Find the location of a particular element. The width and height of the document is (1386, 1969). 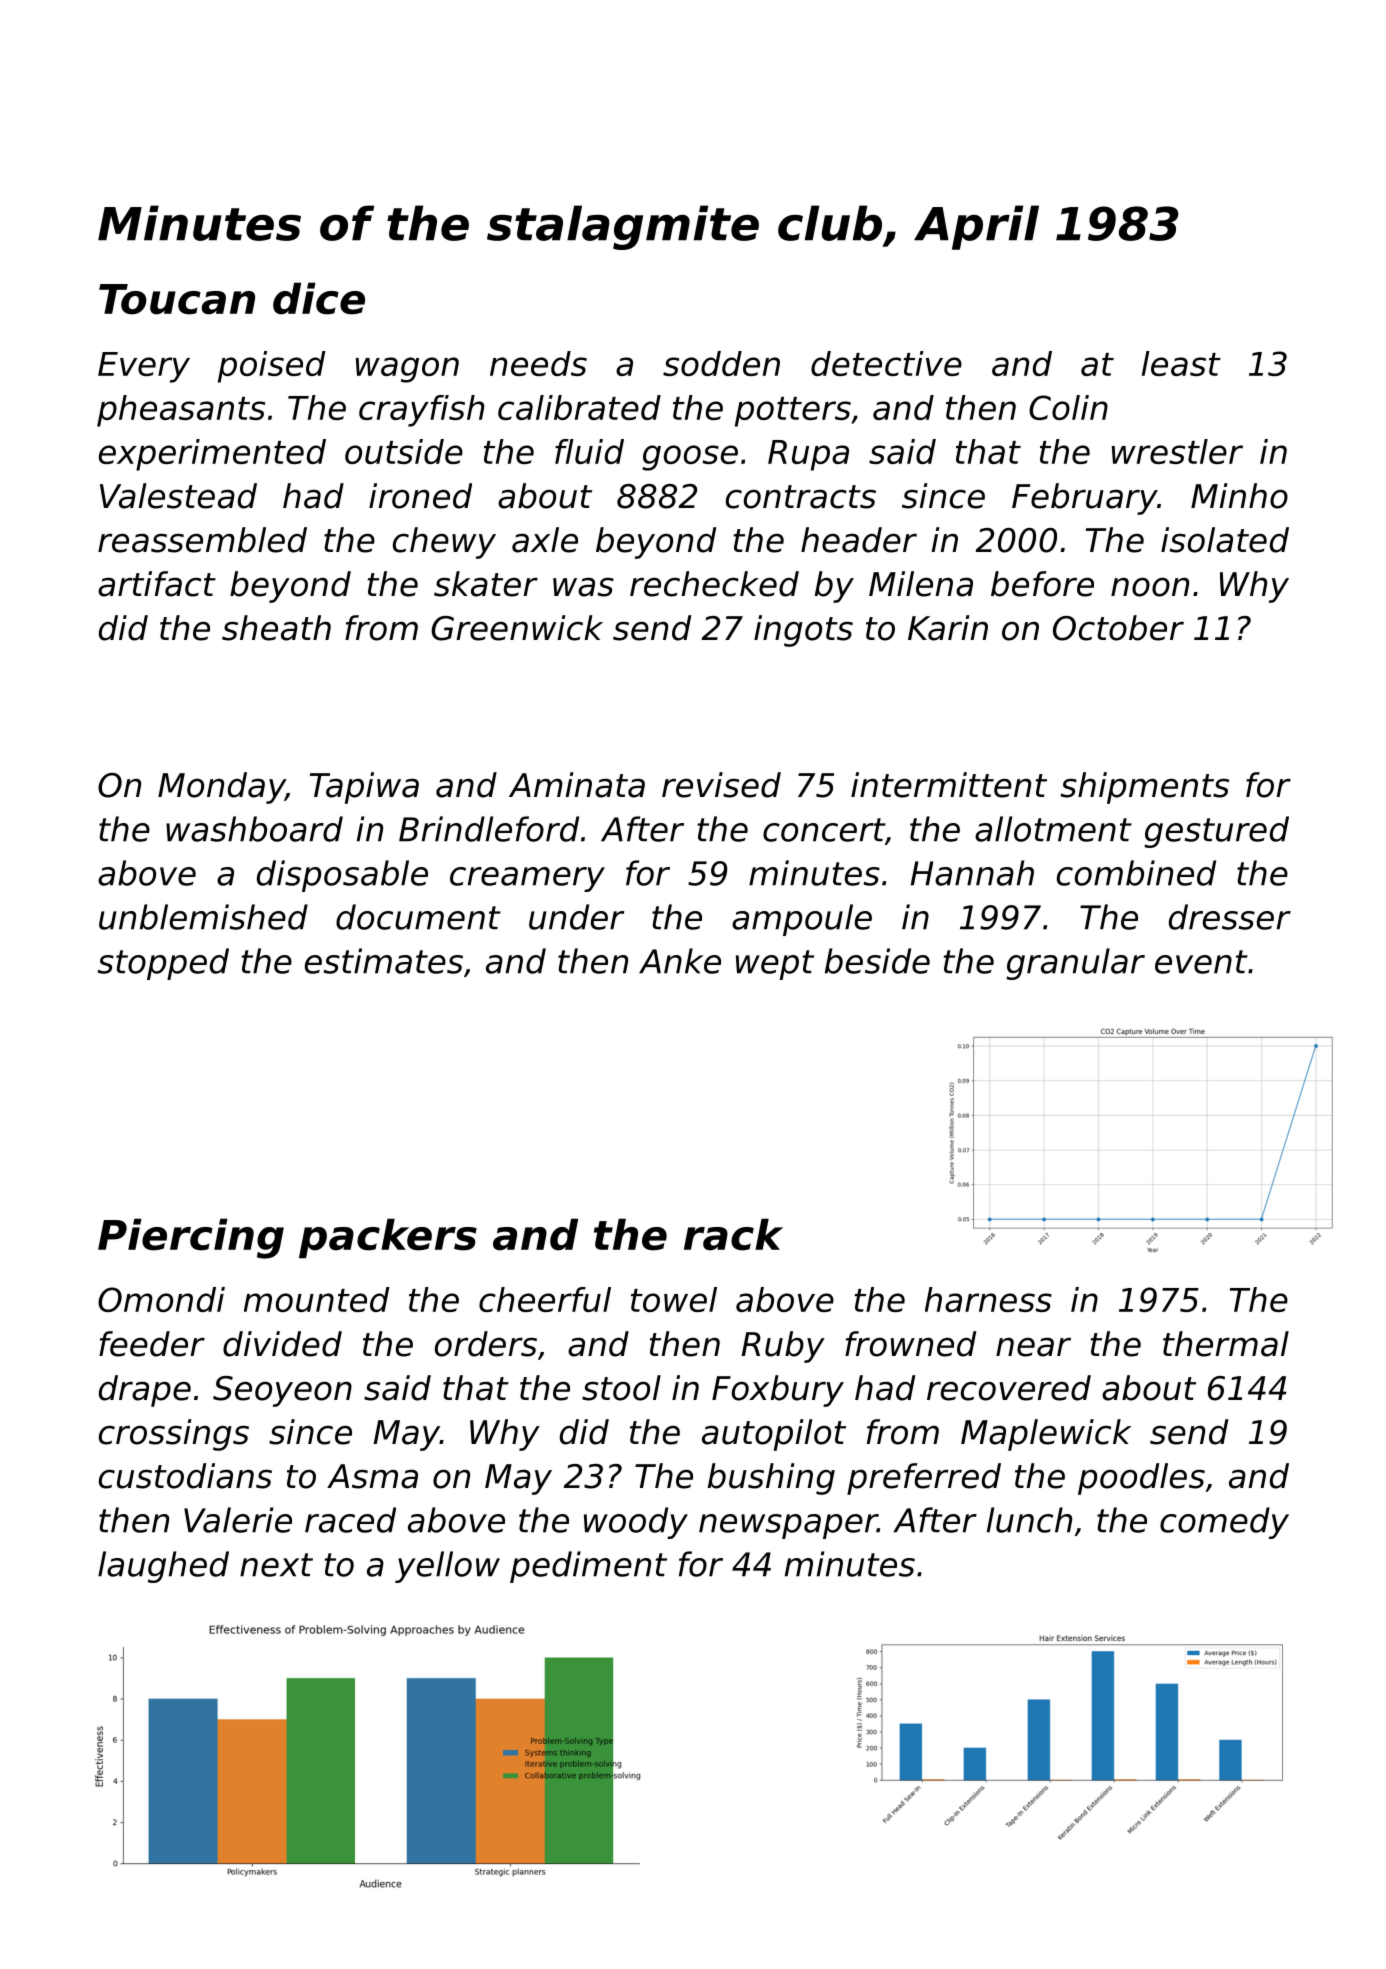

stopped is located at coordinates (163, 964).
